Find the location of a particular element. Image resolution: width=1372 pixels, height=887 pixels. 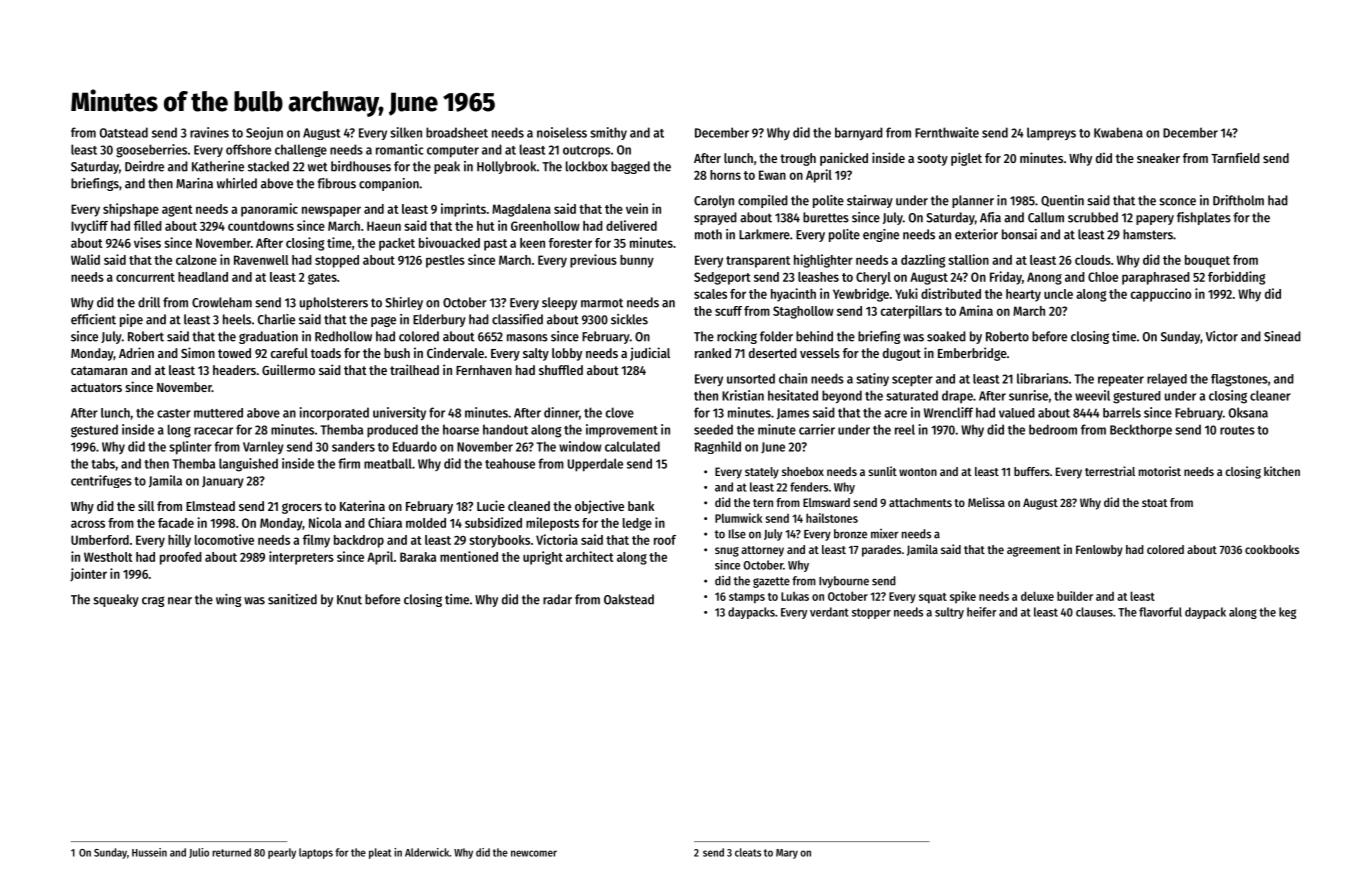

cleaned is located at coordinates (529, 506).
